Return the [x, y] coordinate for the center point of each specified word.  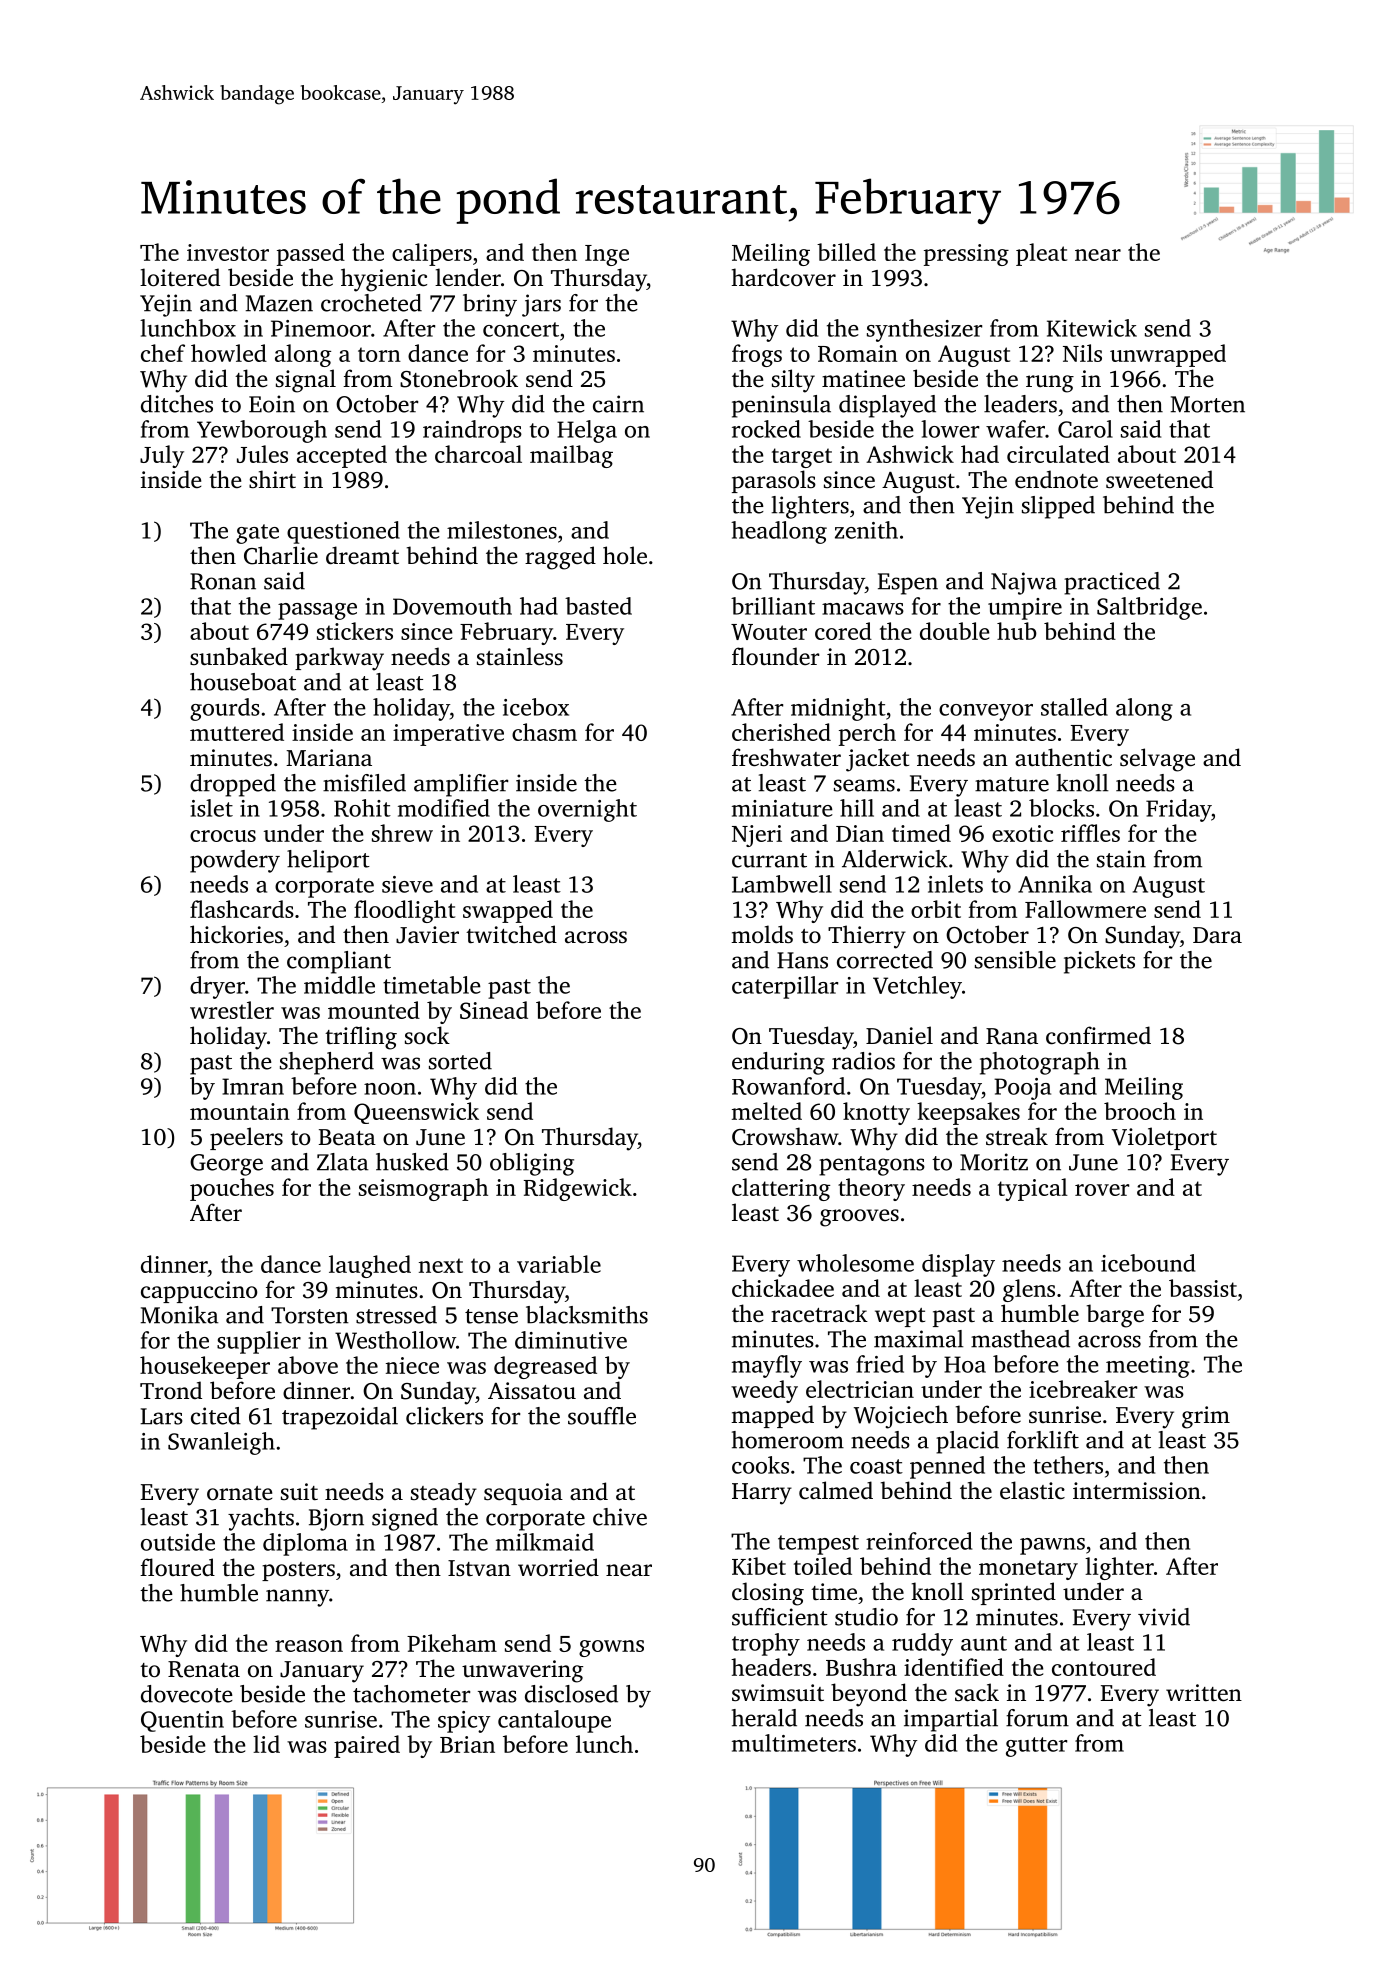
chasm [544, 732]
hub [1017, 631]
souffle [602, 1416]
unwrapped [1168, 355]
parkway [339, 659]
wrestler [232, 1010]
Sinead [494, 1010]
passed [311, 254]
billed [846, 252]
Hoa [965, 1364]
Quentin [182, 1721]
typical [1033, 1189]
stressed [396, 1315]
